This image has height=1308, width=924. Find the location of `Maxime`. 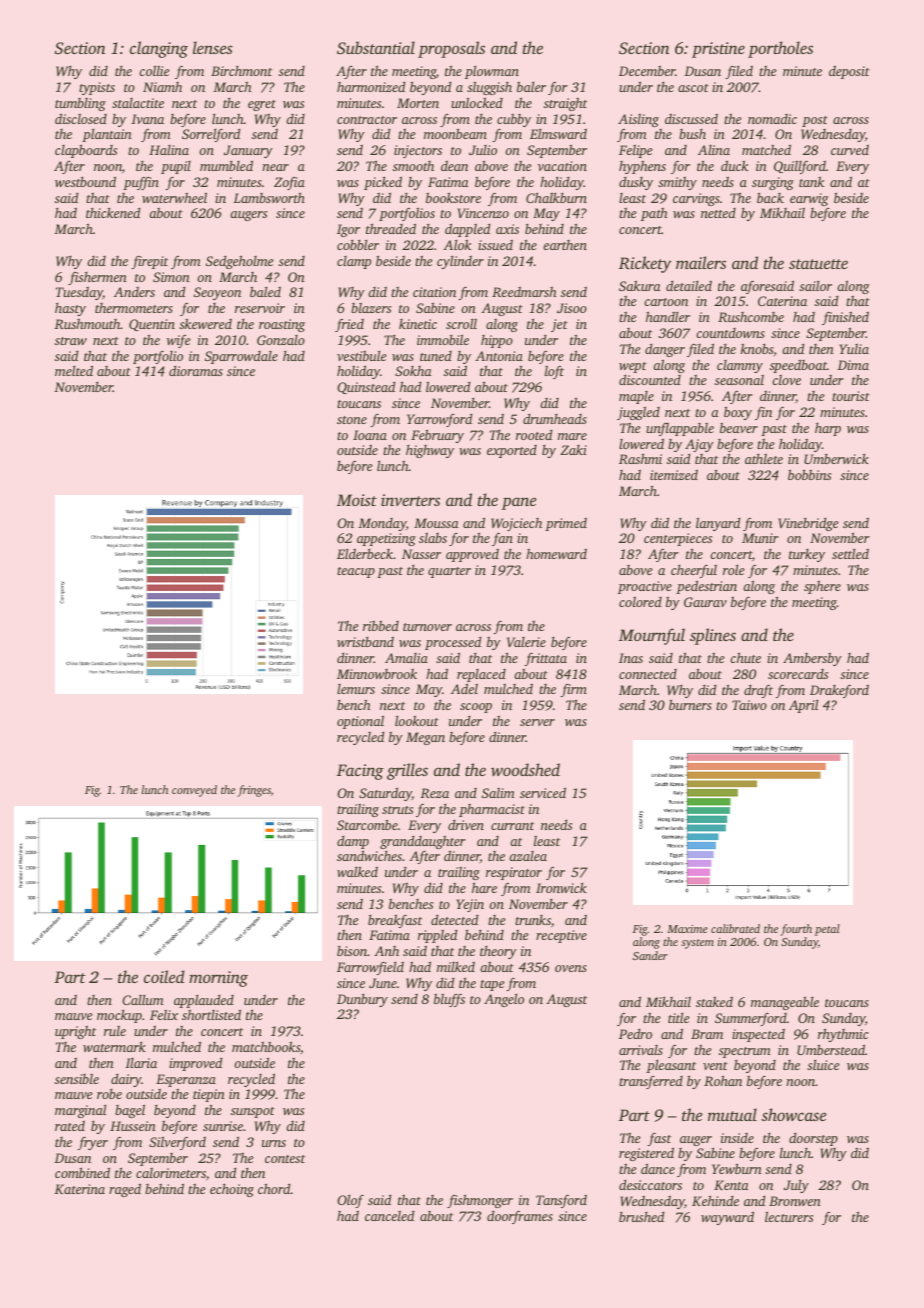

Maxime is located at coordinates (687, 929).
